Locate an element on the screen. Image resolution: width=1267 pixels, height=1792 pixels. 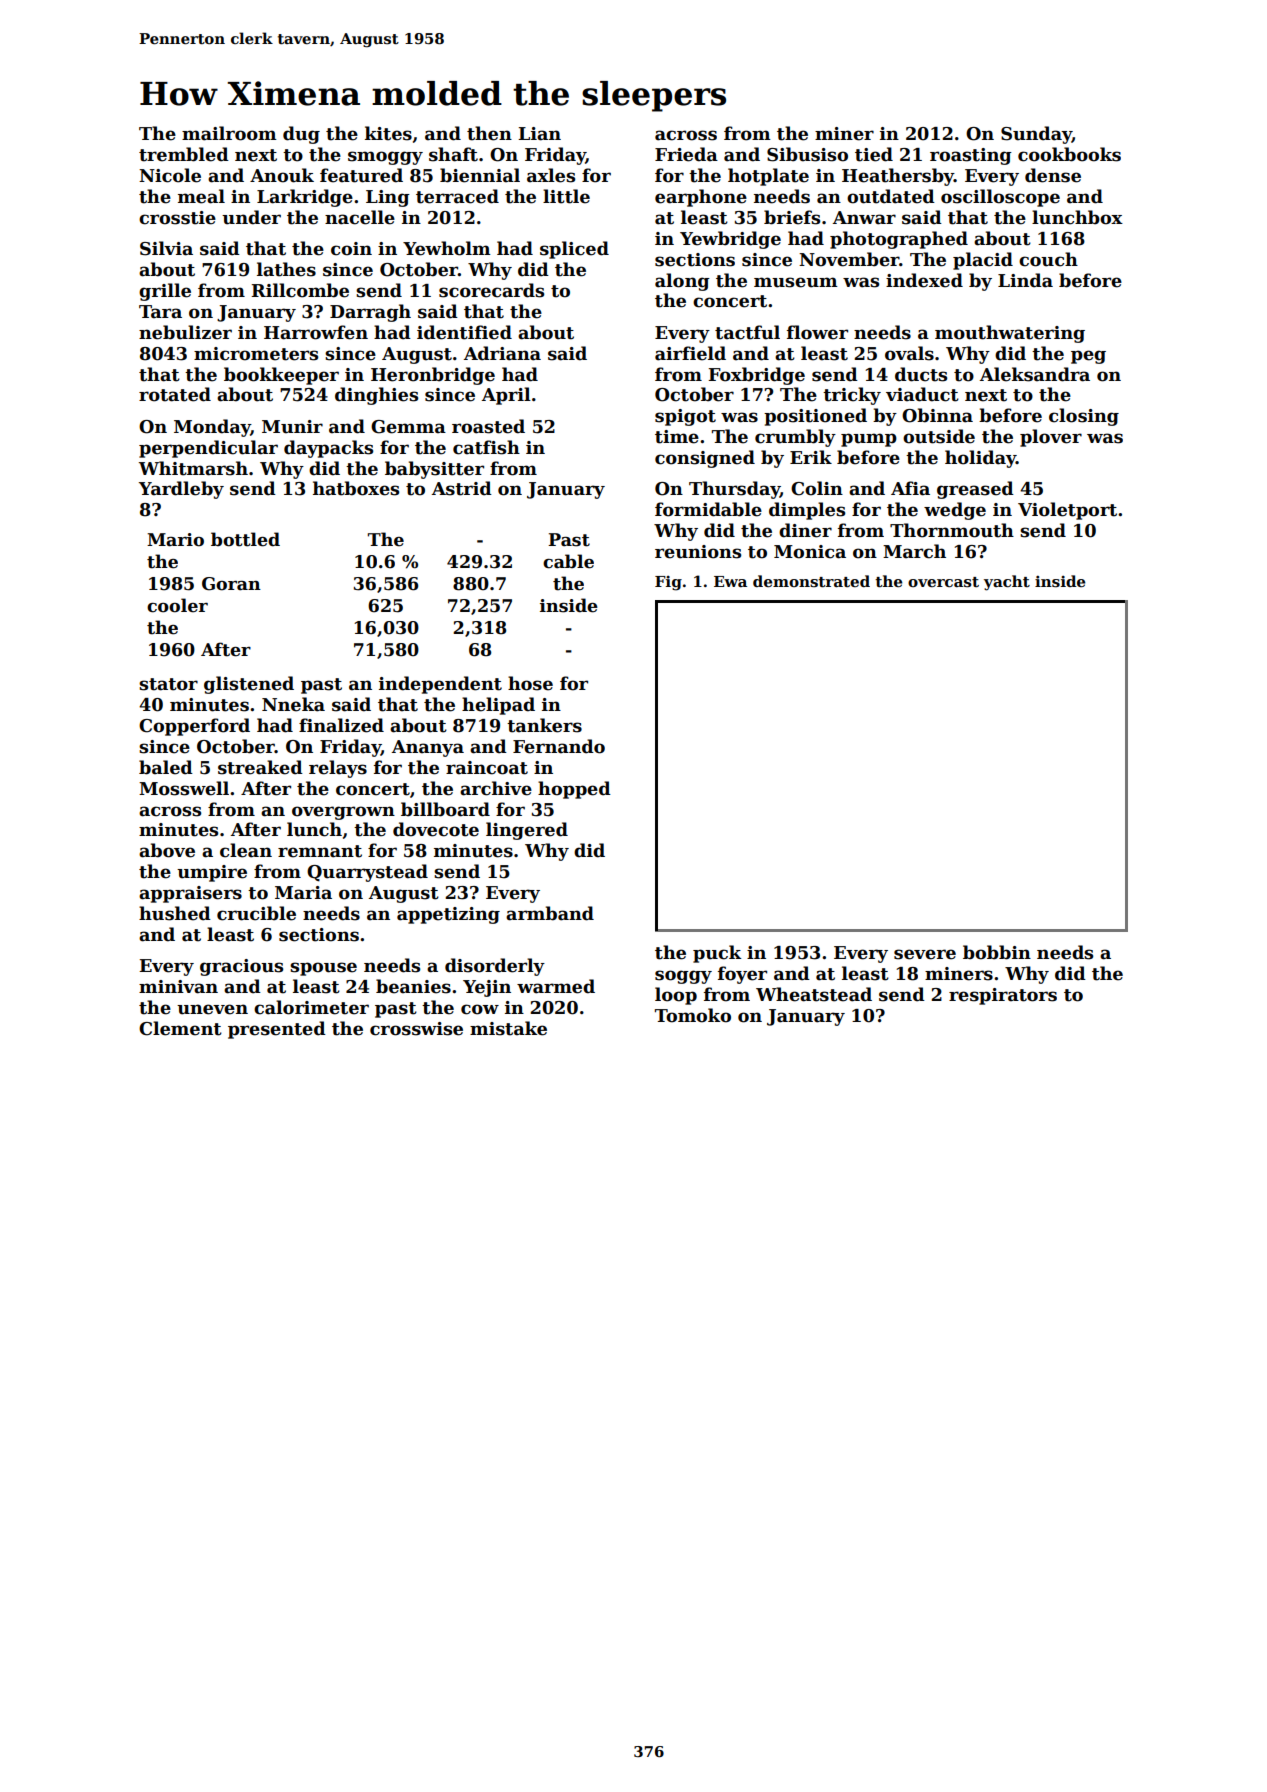
kites is located at coordinates (388, 133).
